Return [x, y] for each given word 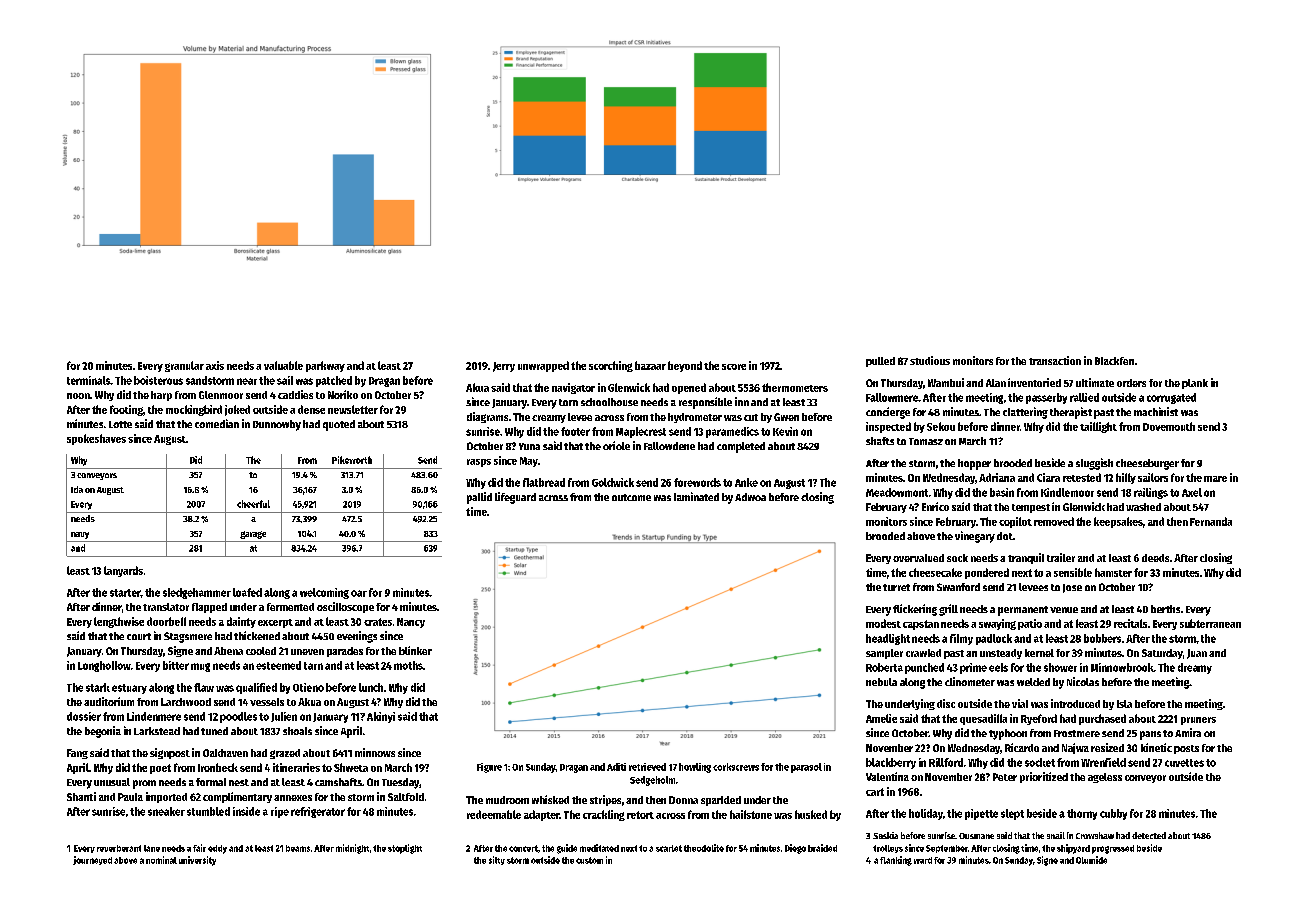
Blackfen [1114, 361]
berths [1165, 609]
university [197, 861]
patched [334, 381]
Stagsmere [188, 637]
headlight [888, 639]
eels [998, 667]
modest [883, 623]
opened [689, 388]
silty [497, 860]
